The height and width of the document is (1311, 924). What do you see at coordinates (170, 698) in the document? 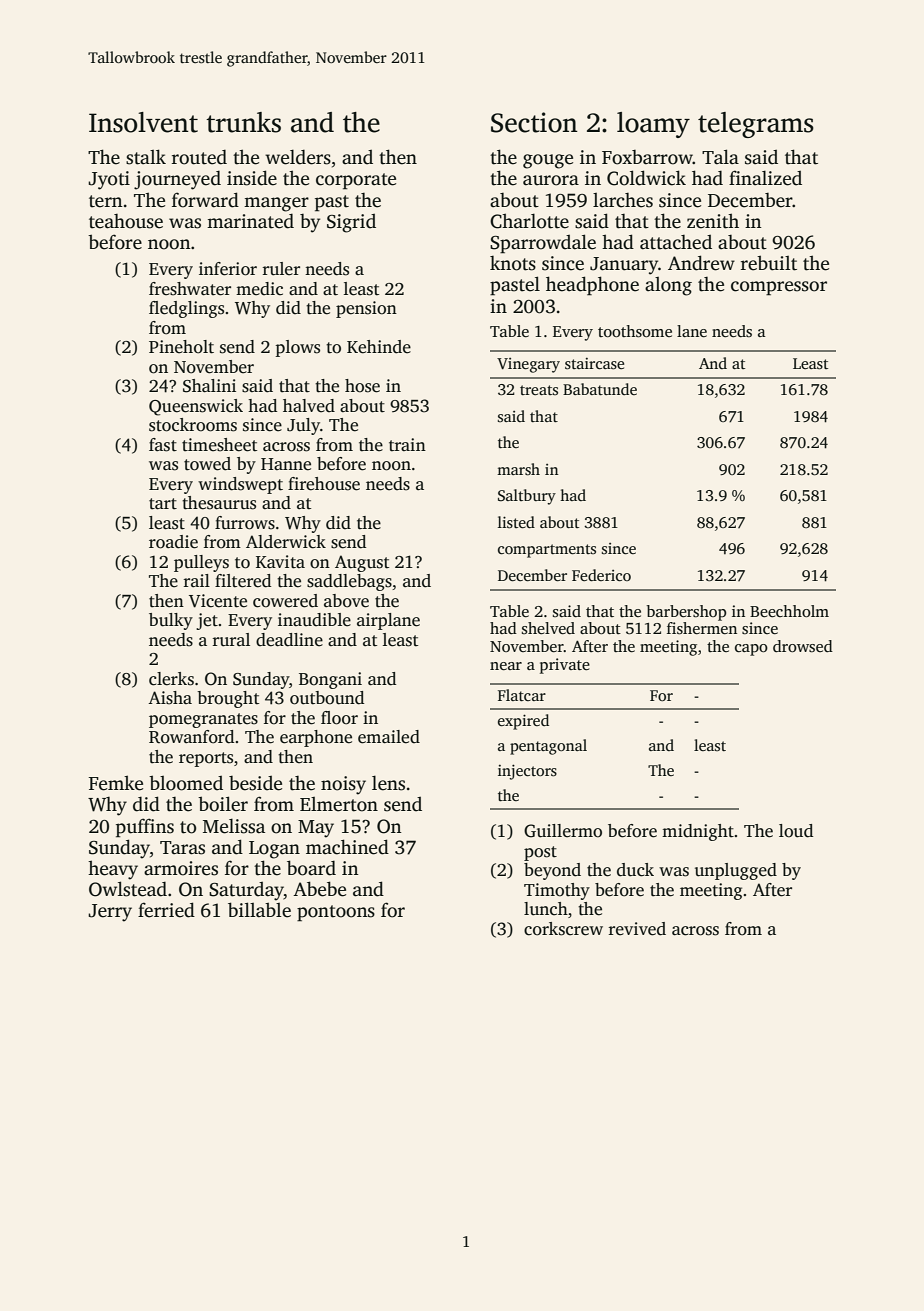
I see `Aisha` at bounding box center [170, 698].
